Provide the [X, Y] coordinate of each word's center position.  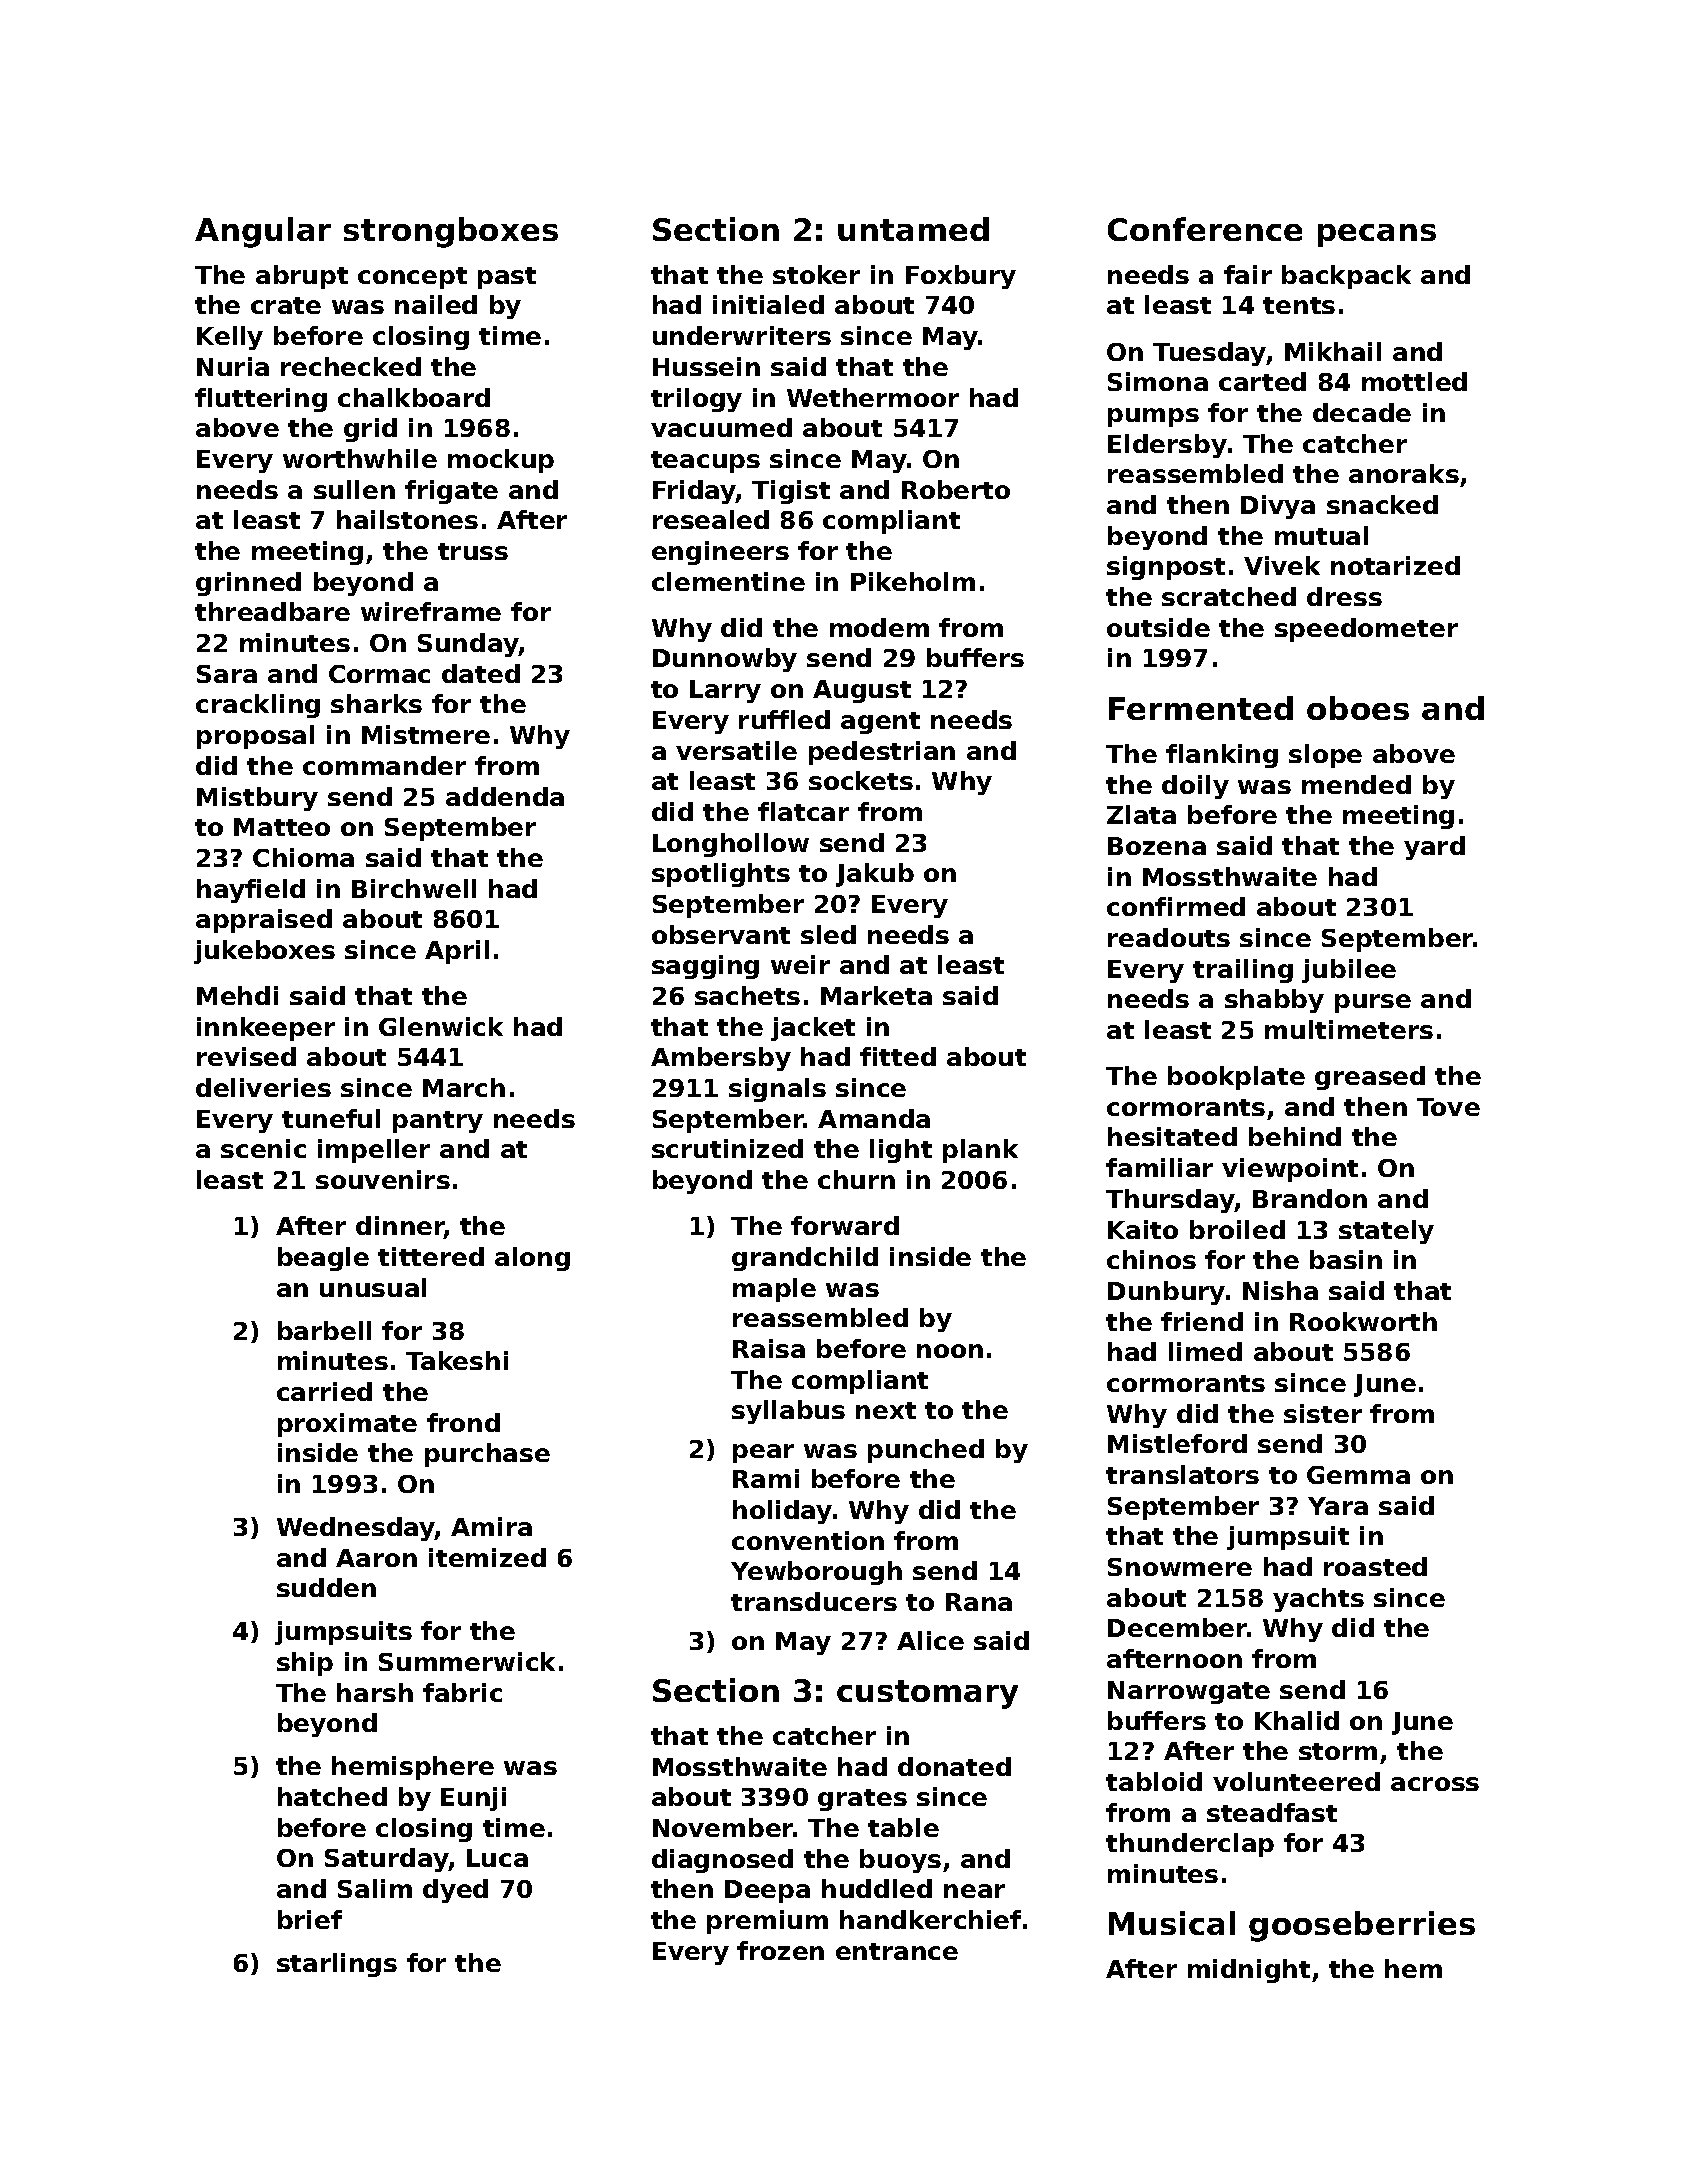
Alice [930, 1640]
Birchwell [414, 888]
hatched [332, 1796]
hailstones [407, 519]
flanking [1222, 756]
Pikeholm [913, 581]
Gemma [1358, 1475]
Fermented [1201, 708]
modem [879, 627]
